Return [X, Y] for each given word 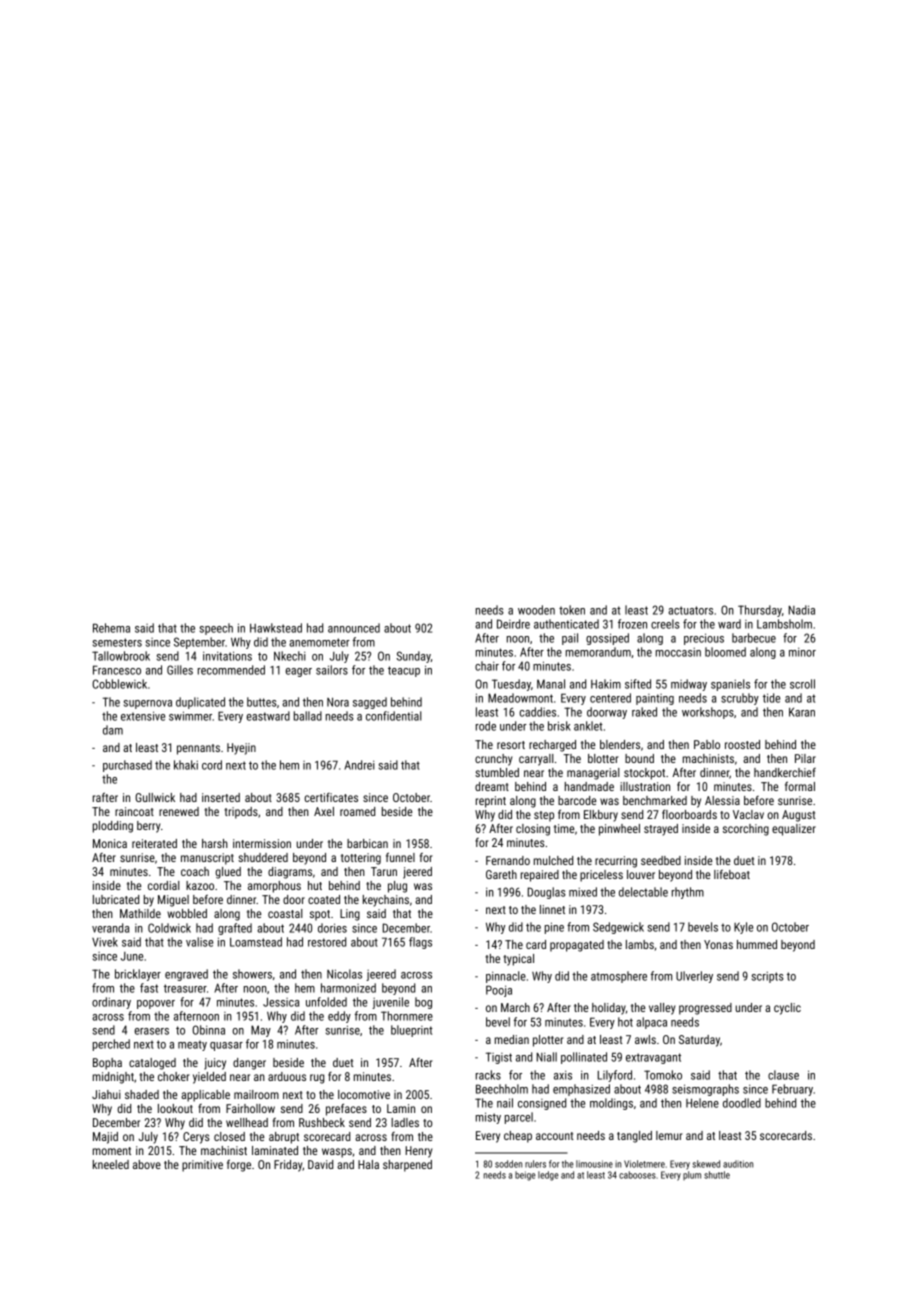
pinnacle [506, 977]
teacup [404, 671]
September [199, 643]
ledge [548, 1176]
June [132, 956]
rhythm [688, 893]
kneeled [111, 1164]
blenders [620, 744]
